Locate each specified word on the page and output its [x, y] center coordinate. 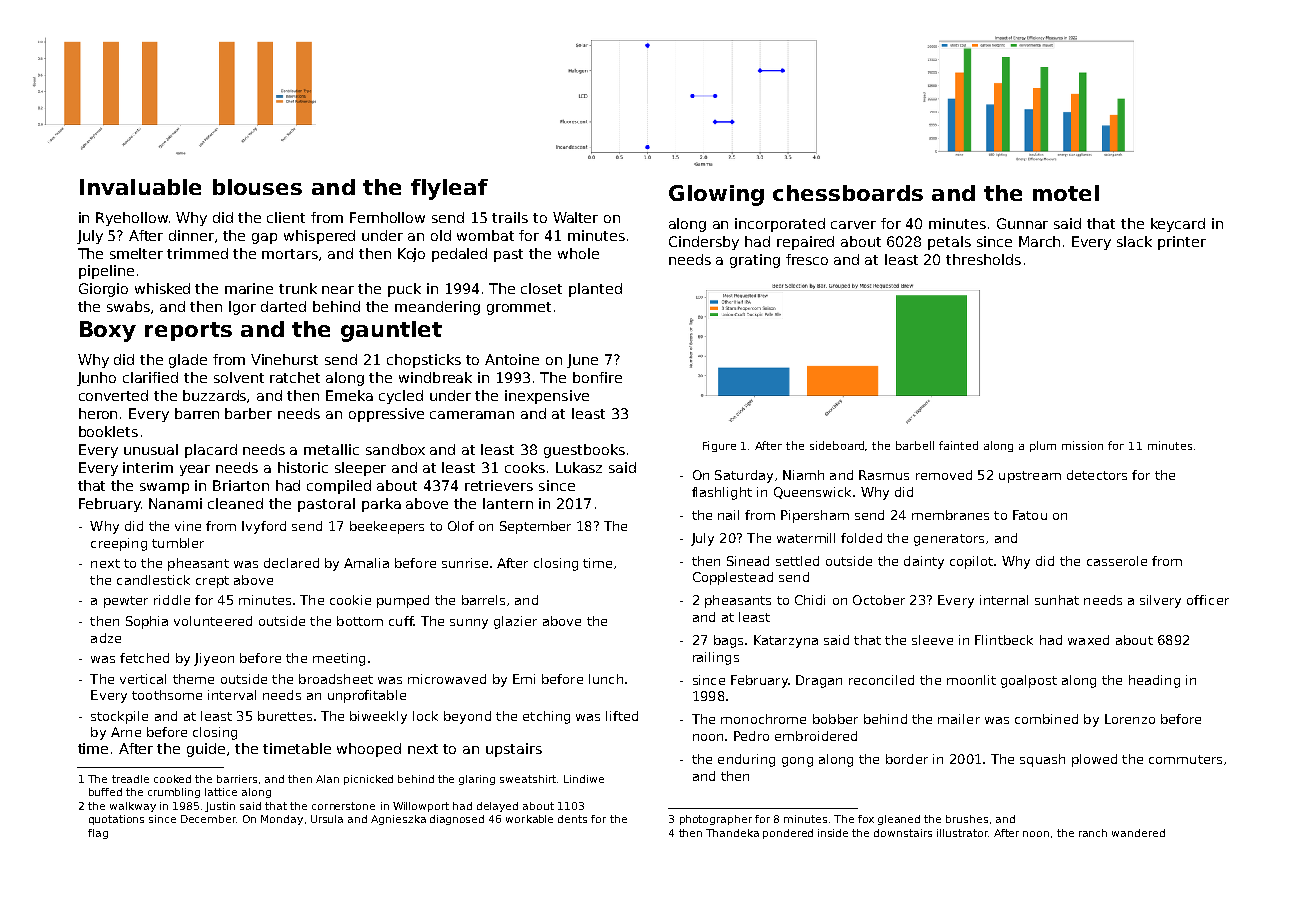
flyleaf [449, 189]
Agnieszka [398, 820]
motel [1066, 193]
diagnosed [457, 820]
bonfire [597, 377]
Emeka [349, 395]
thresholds [983, 259]
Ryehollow [132, 219]
